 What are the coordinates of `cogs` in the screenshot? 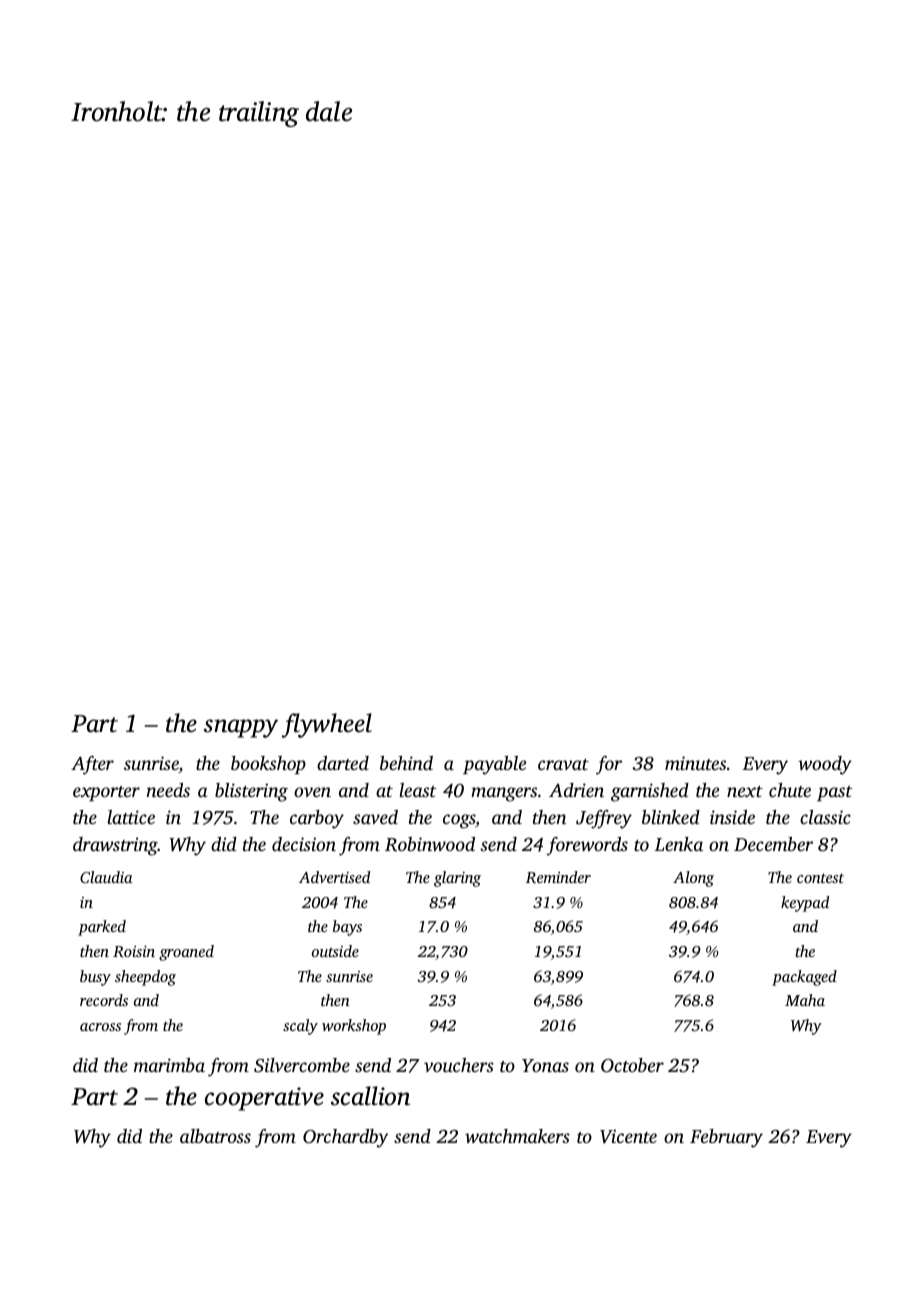 It's located at (459, 821).
